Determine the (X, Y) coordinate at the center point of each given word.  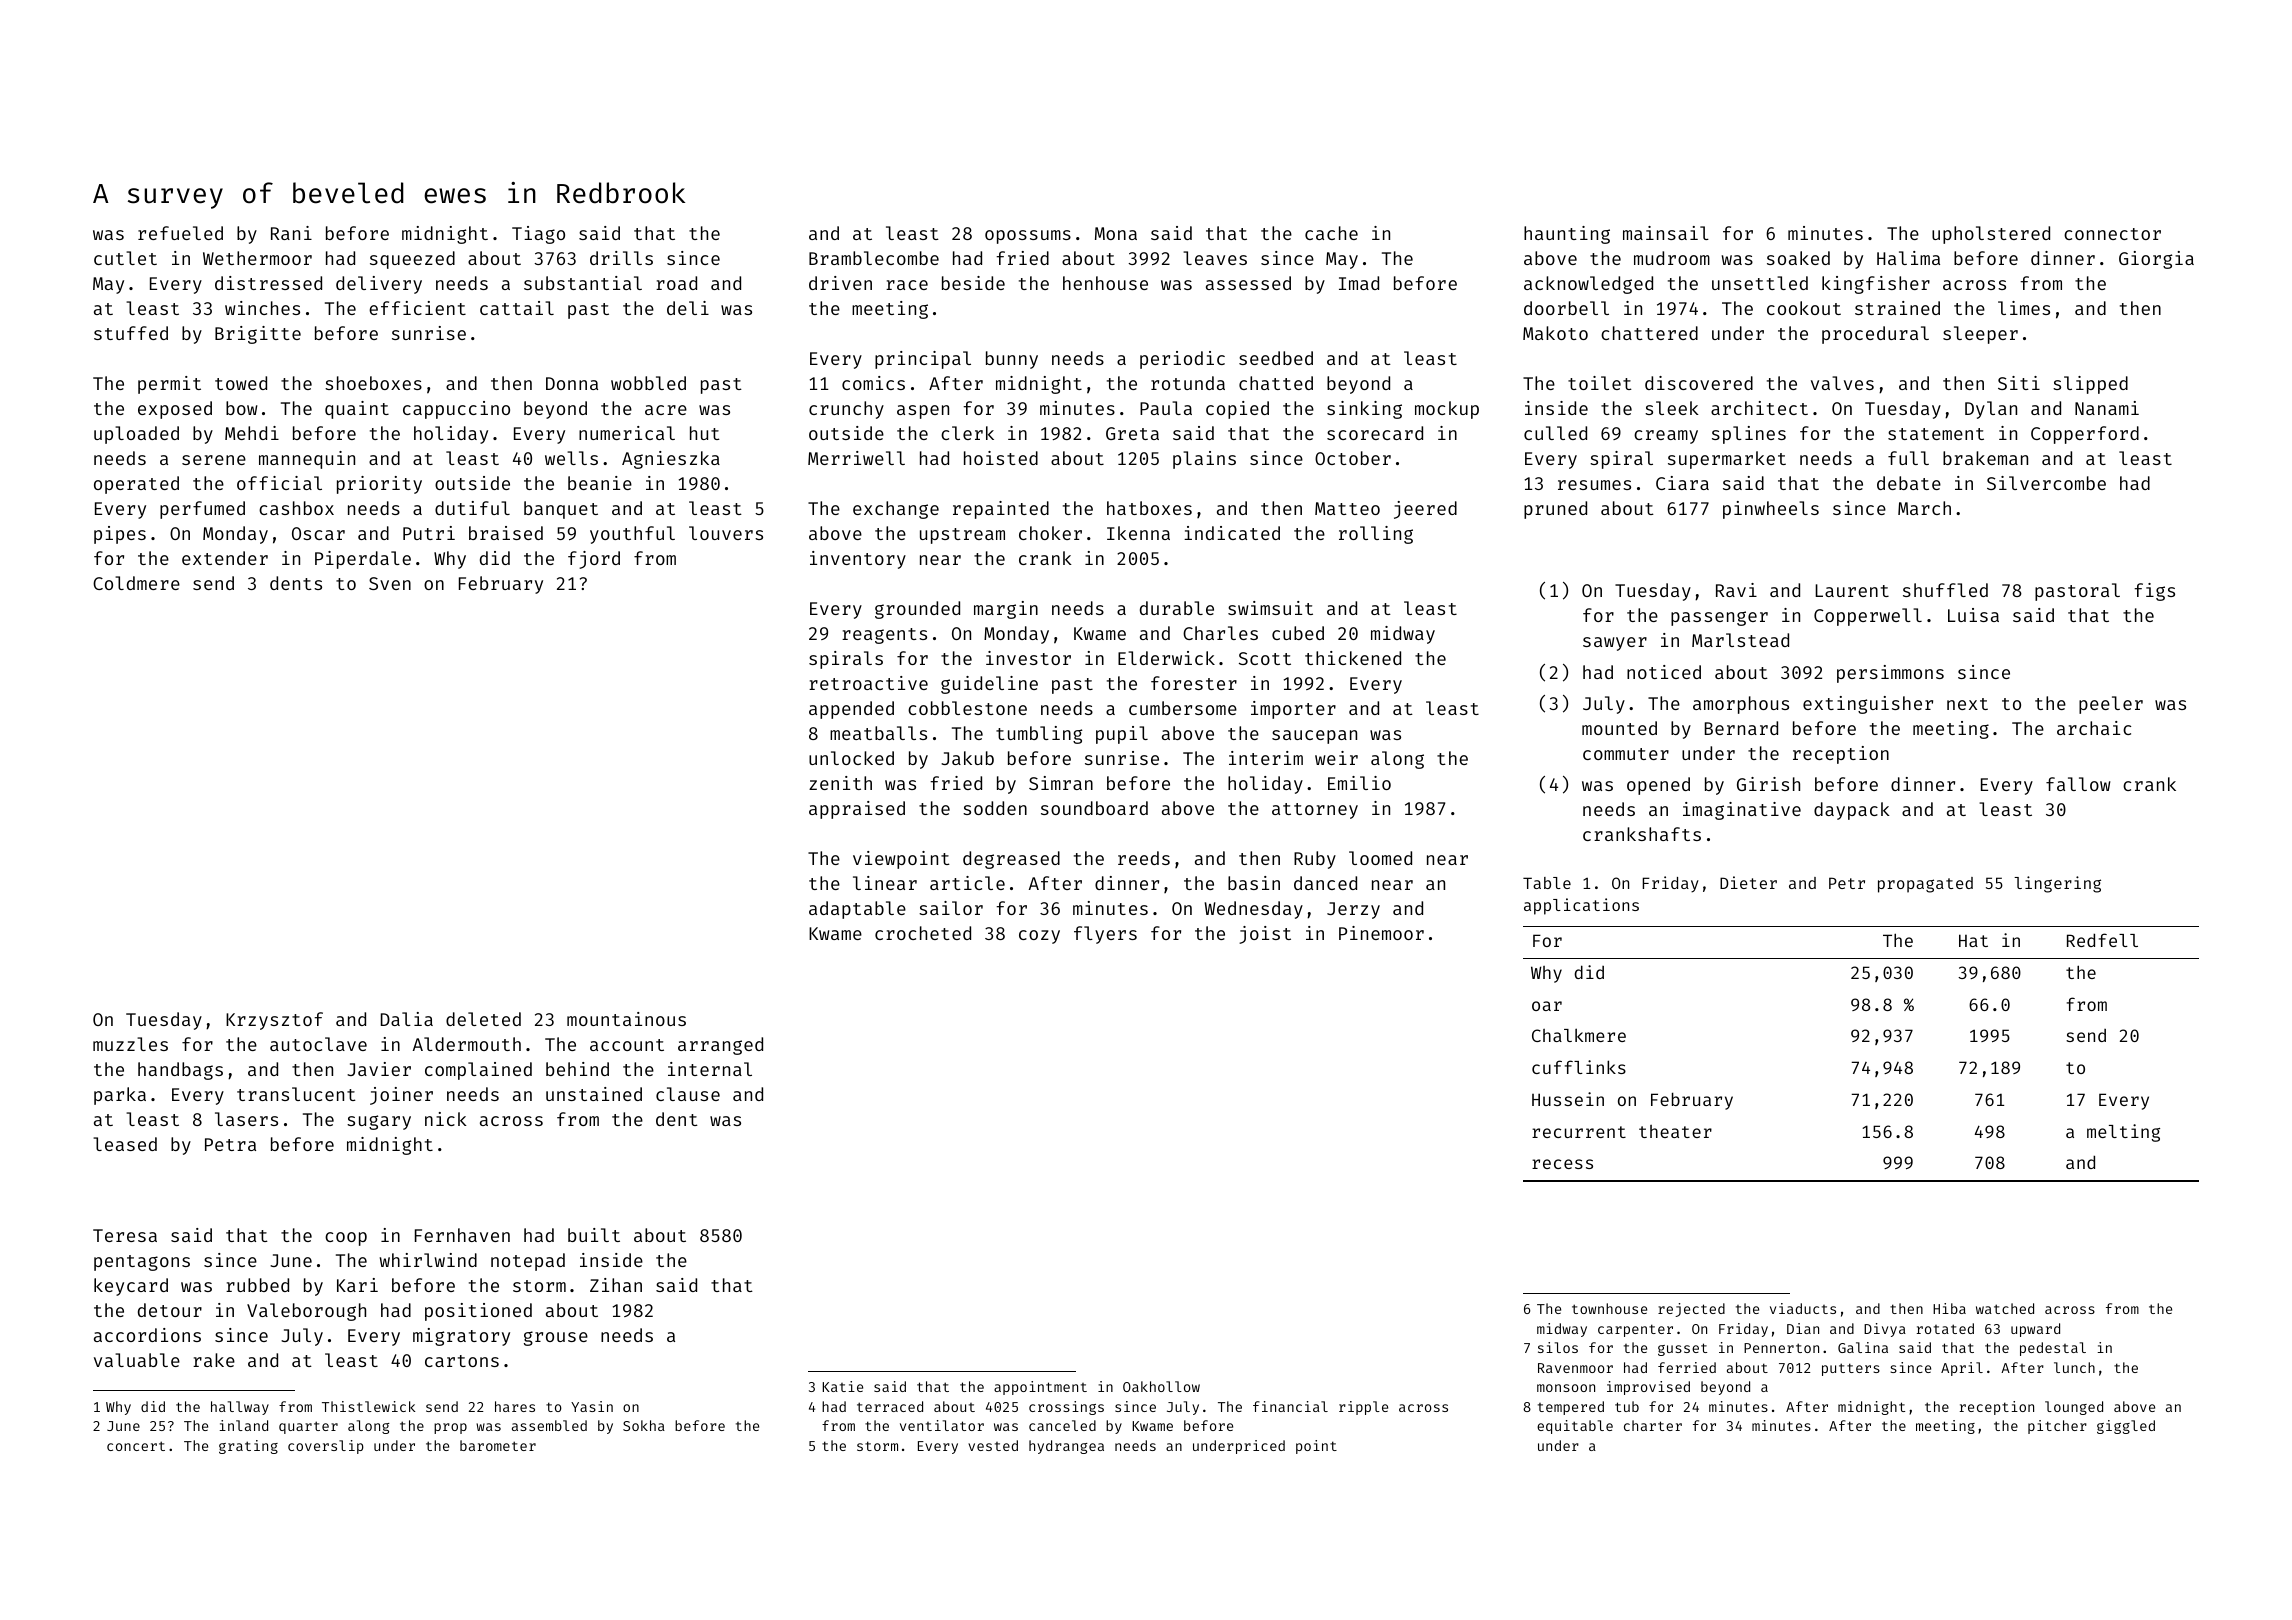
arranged (720, 1046)
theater (1675, 1131)
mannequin (307, 460)
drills (621, 258)
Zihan (616, 1285)
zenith (840, 783)
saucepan (1314, 737)
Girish (1768, 784)
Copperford (2085, 435)
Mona (1116, 233)
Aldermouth (467, 1044)
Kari (357, 1285)
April (1962, 1369)
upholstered (1991, 235)
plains (1204, 460)
